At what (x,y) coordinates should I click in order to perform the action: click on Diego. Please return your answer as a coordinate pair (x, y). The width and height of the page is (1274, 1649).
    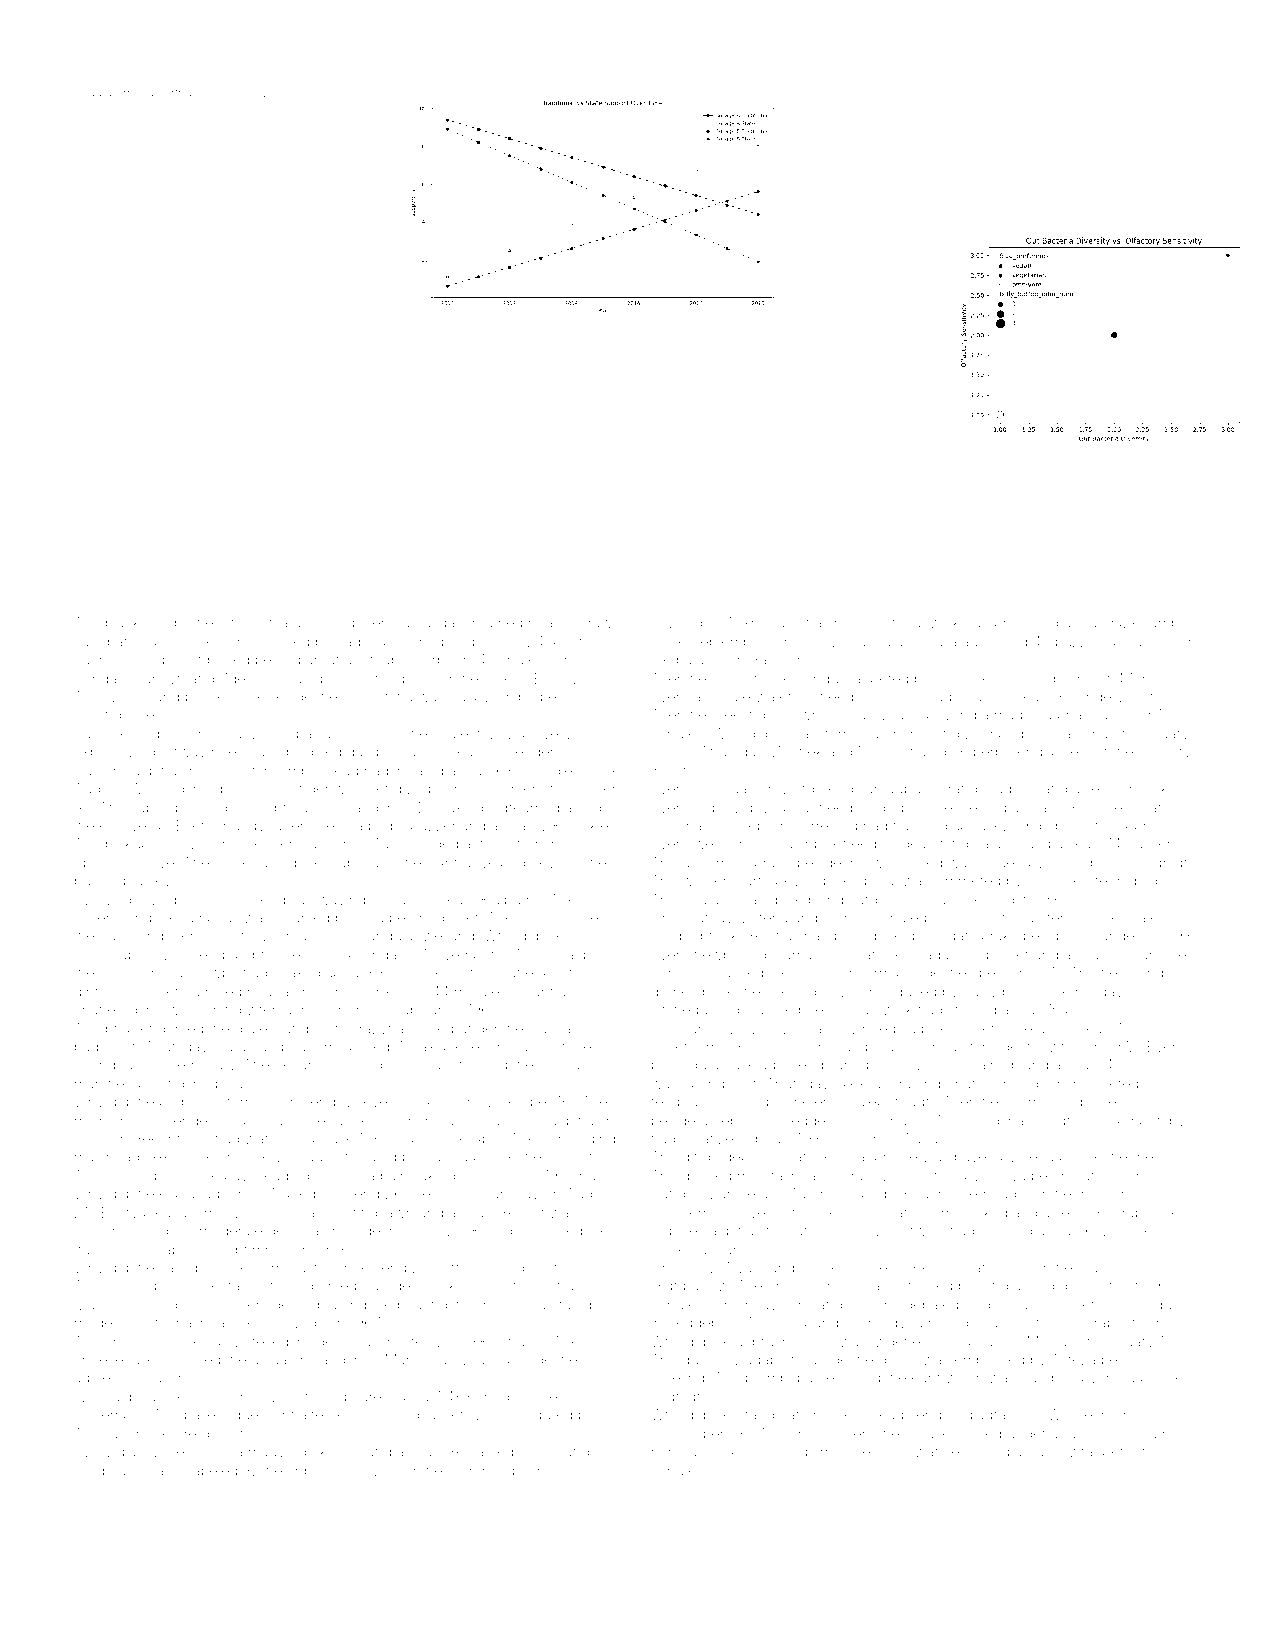
    Looking at the image, I should click on (94, 1472).
